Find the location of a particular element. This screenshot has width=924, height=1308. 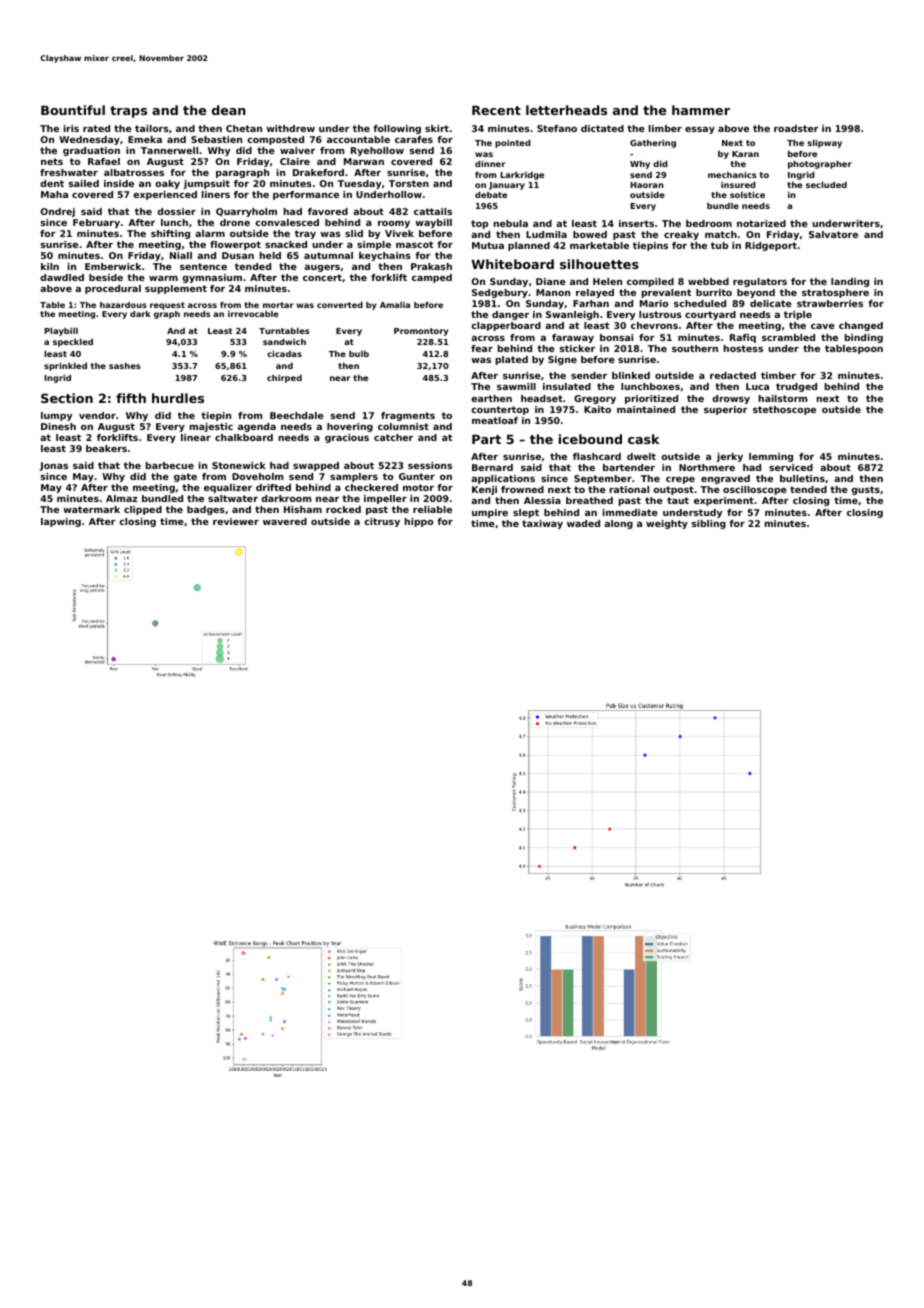

Promontory is located at coordinates (421, 332).
